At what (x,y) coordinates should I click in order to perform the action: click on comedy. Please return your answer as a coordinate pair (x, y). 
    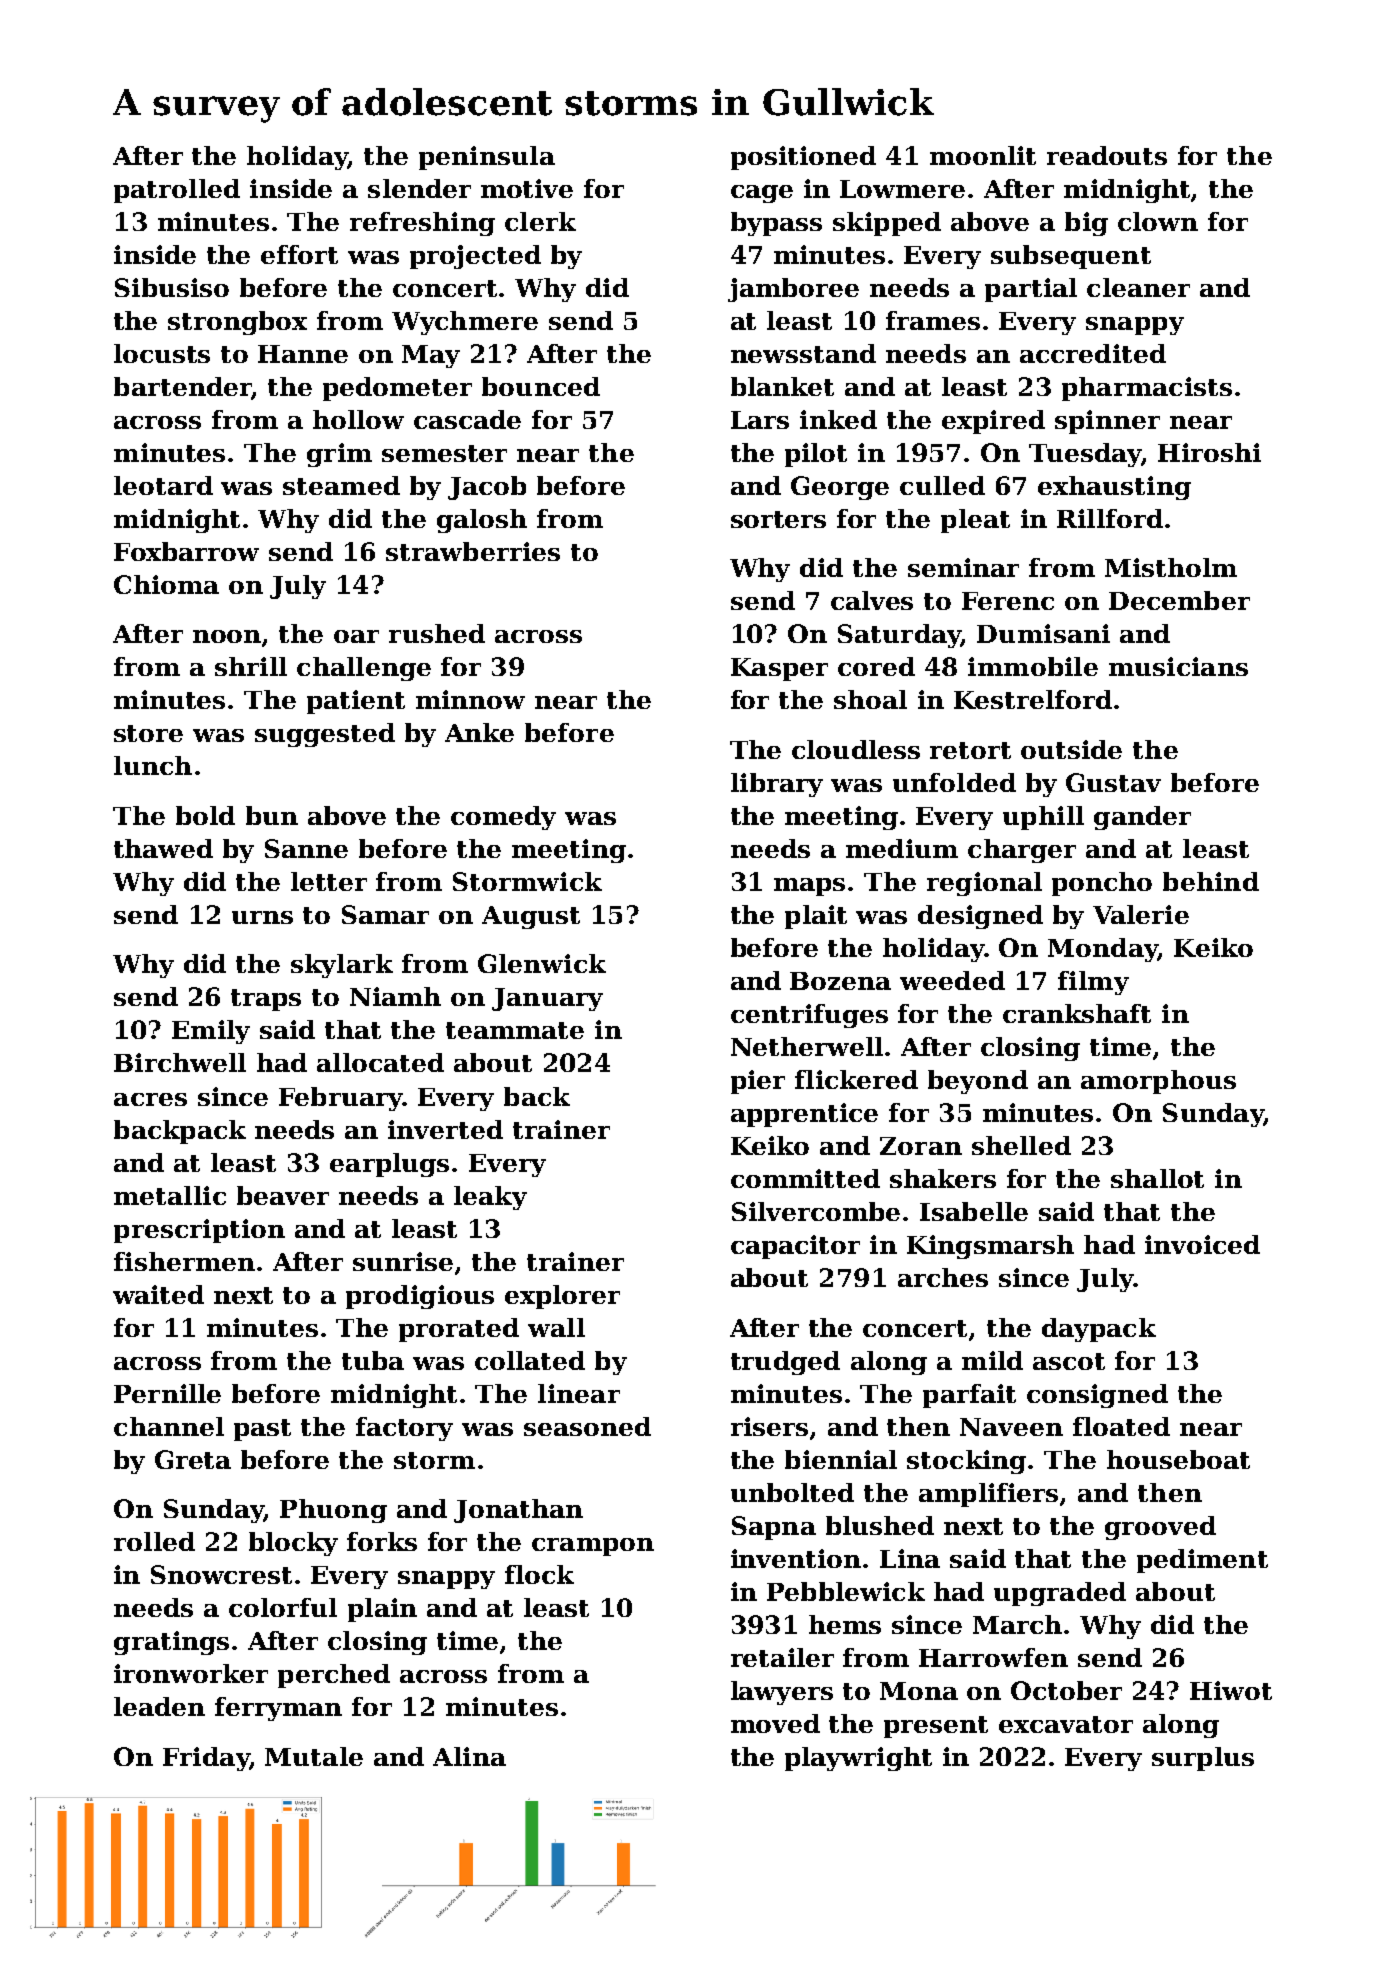
    Looking at the image, I should click on (503, 818).
